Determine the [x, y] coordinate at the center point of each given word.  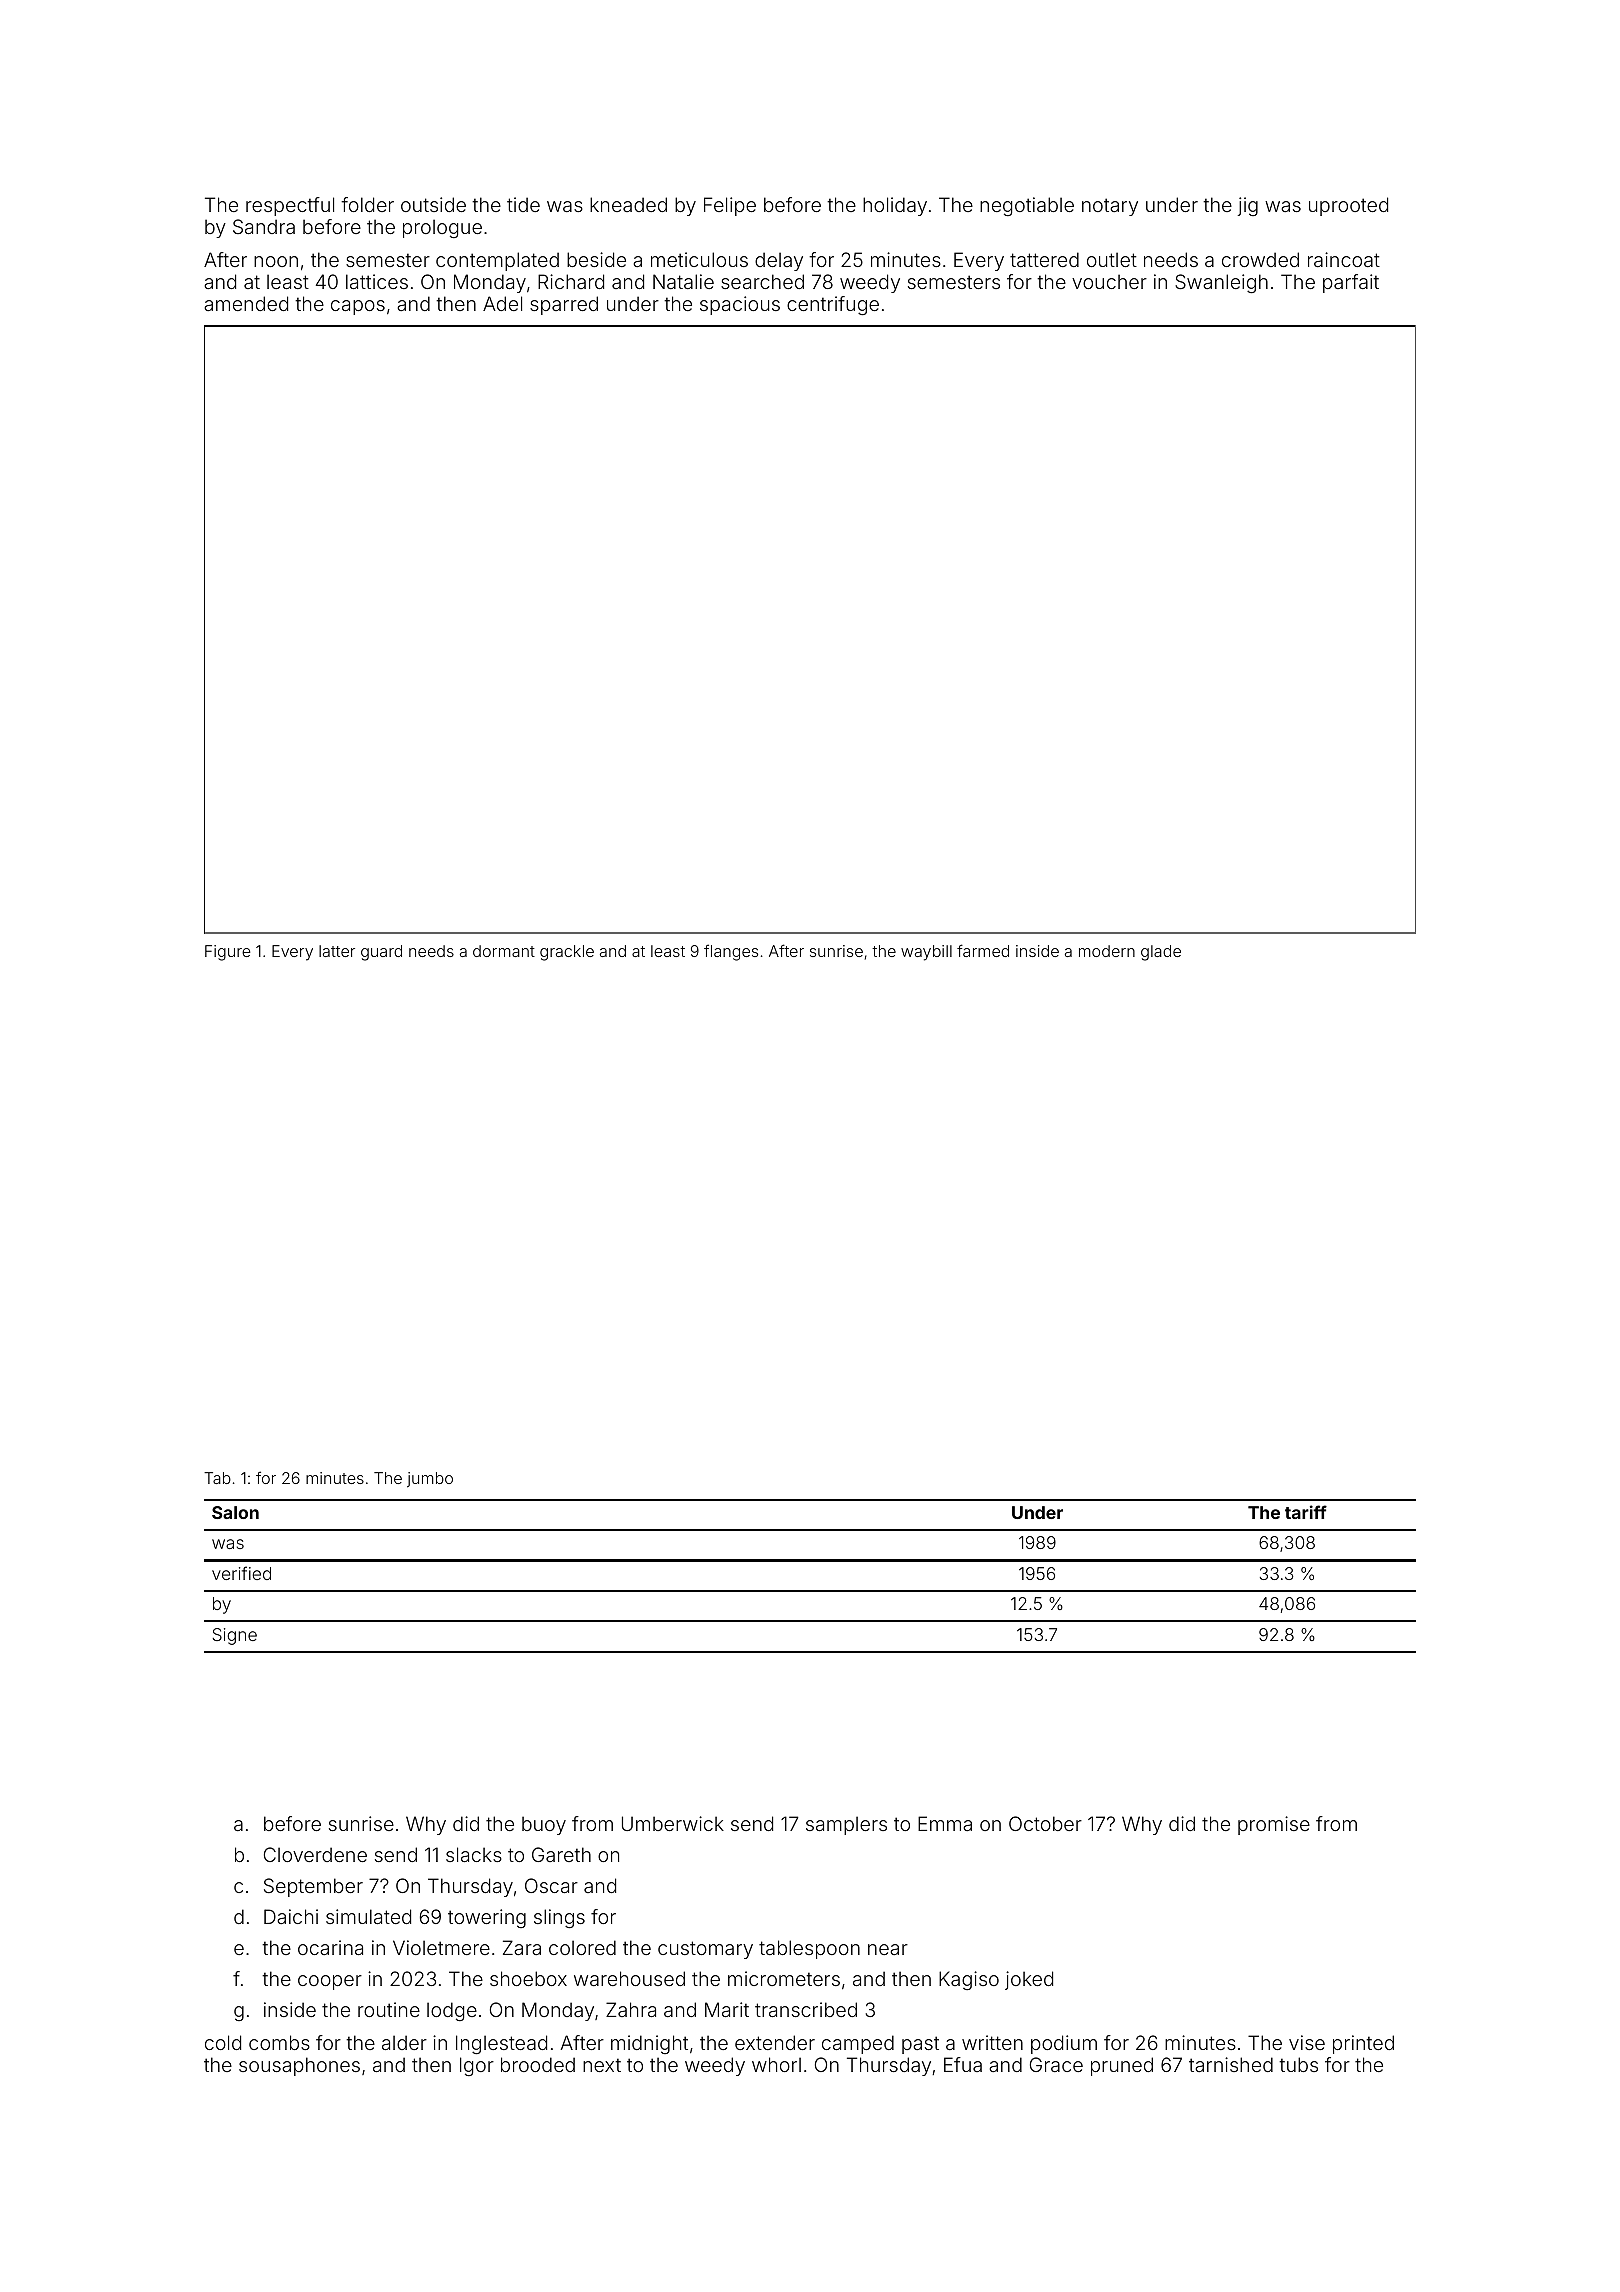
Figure [228, 953]
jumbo [430, 1480]
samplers [846, 1825]
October [1045, 1823]
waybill [926, 953]
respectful [290, 206]
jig [1247, 206]
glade [1161, 953]
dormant [504, 951]
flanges [731, 952]
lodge [452, 2011]
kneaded [628, 204]
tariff [1306, 1512]
